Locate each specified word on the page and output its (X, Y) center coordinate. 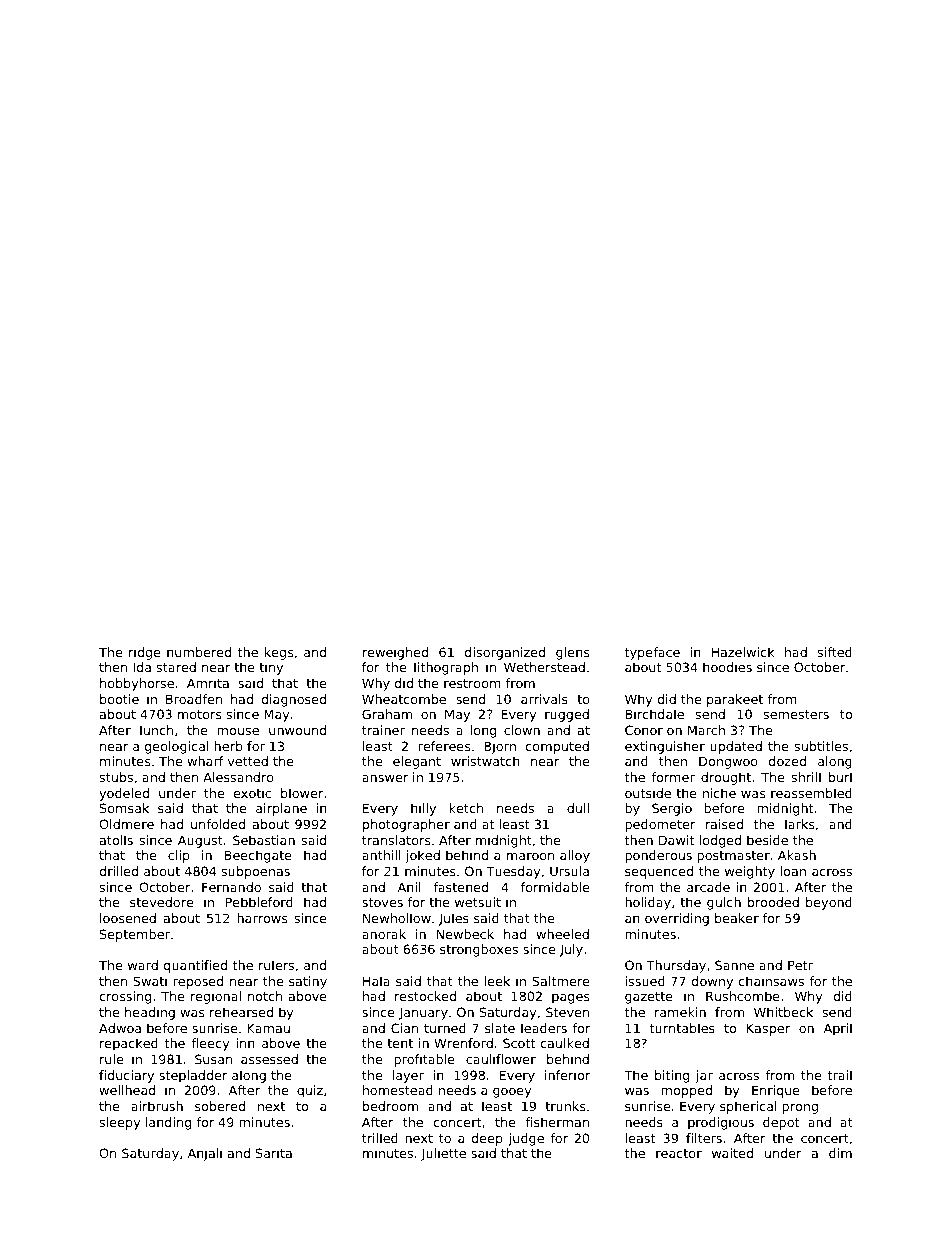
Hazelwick (743, 652)
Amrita (208, 683)
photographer (406, 825)
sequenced (659, 872)
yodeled (124, 794)
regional (216, 997)
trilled (380, 1138)
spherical (748, 1107)
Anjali (205, 1154)
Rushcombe (743, 996)
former (673, 777)
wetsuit (478, 902)
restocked (425, 996)
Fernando (231, 887)
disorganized (505, 653)
